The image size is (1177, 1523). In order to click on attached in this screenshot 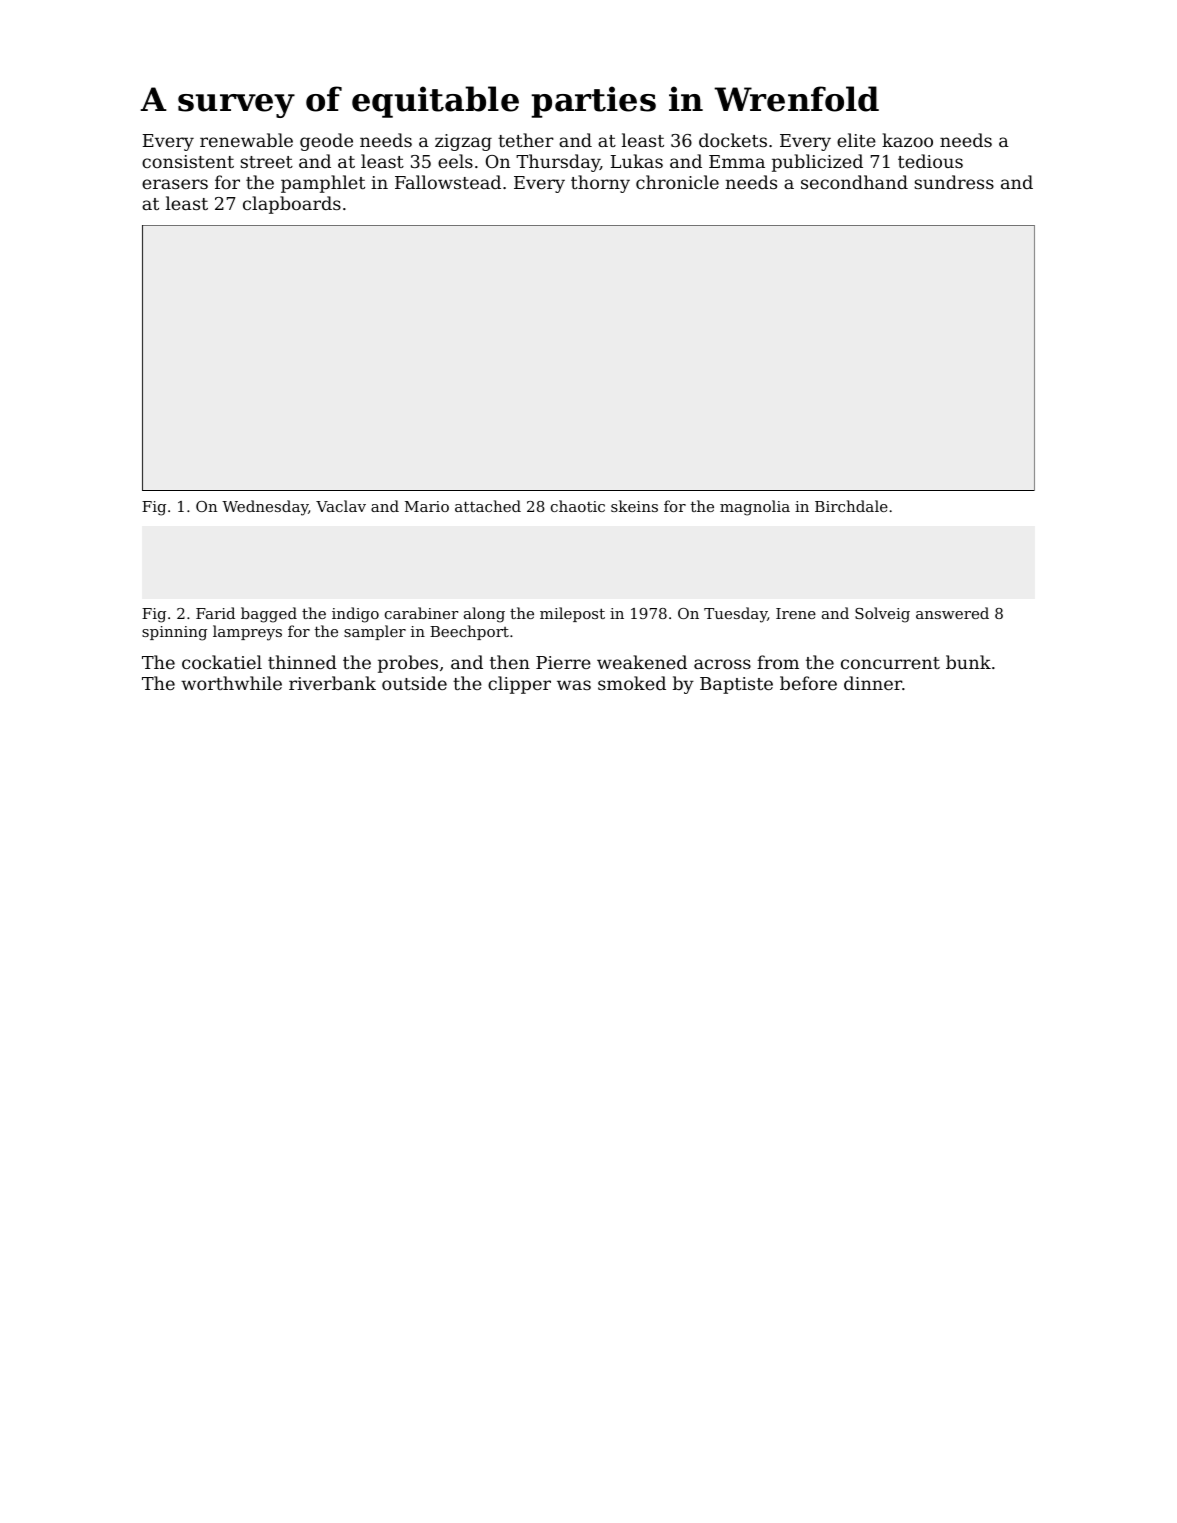, I will do `click(488, 506)`.
